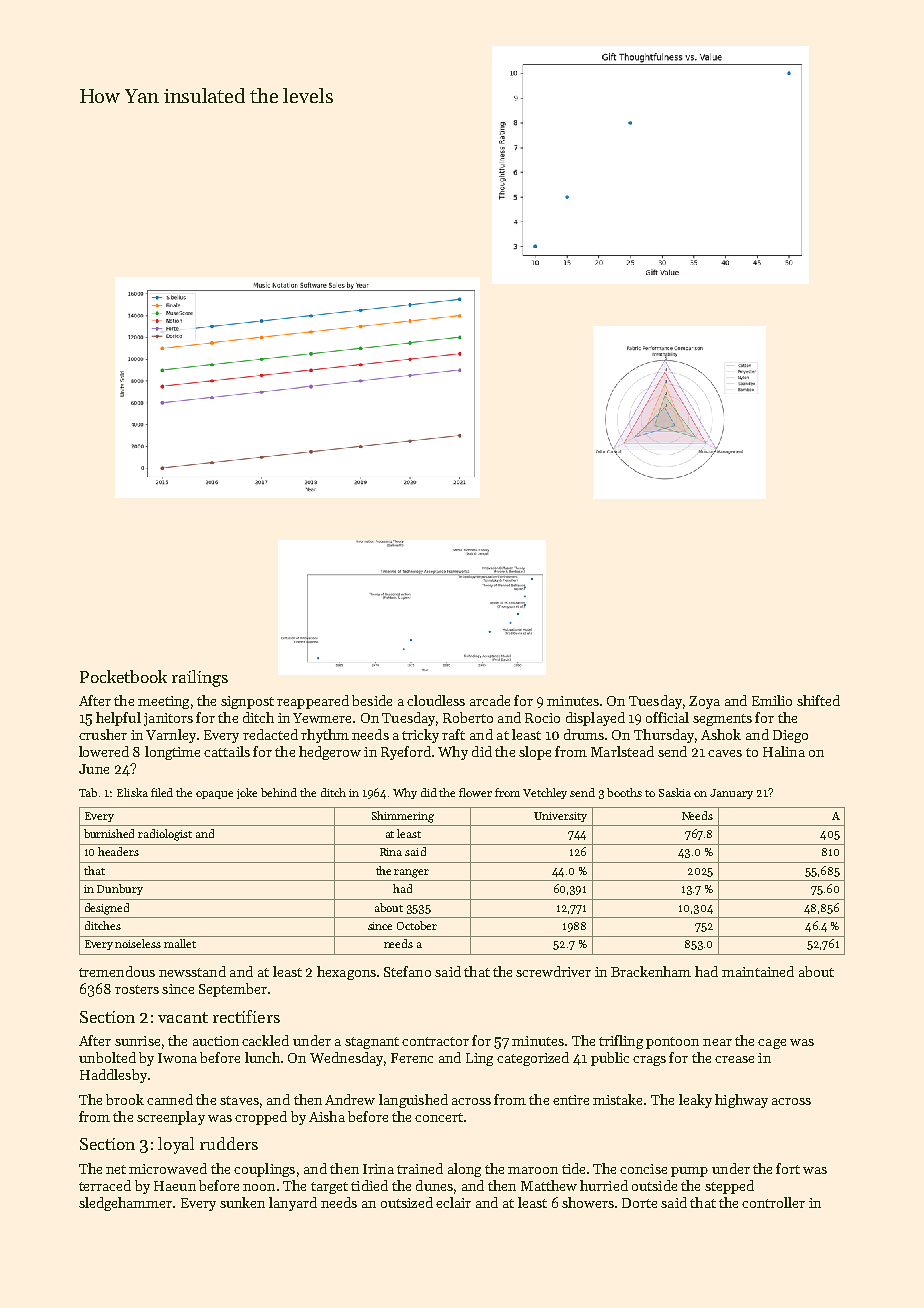  I want to click on vacant, so click(183, 1017).
